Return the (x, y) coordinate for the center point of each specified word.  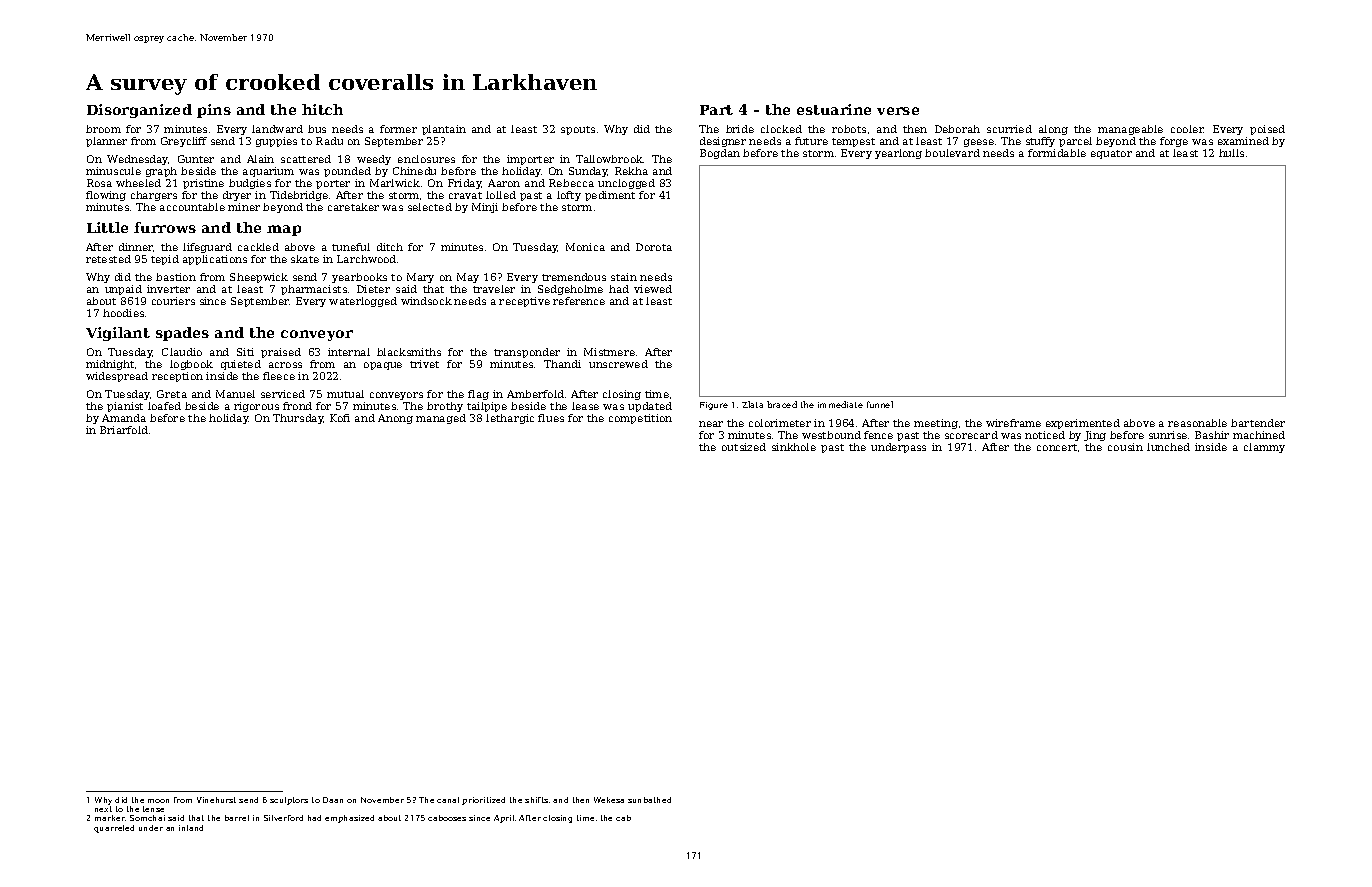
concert (1057, 447)
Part (716, 110)
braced (782, 404)
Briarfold (124, 430)
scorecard (971, 435)
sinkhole (794, 447)
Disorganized (139, 111)
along (1053, 130)
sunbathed (649, 800)
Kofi (340, 418)
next (103, 809)
